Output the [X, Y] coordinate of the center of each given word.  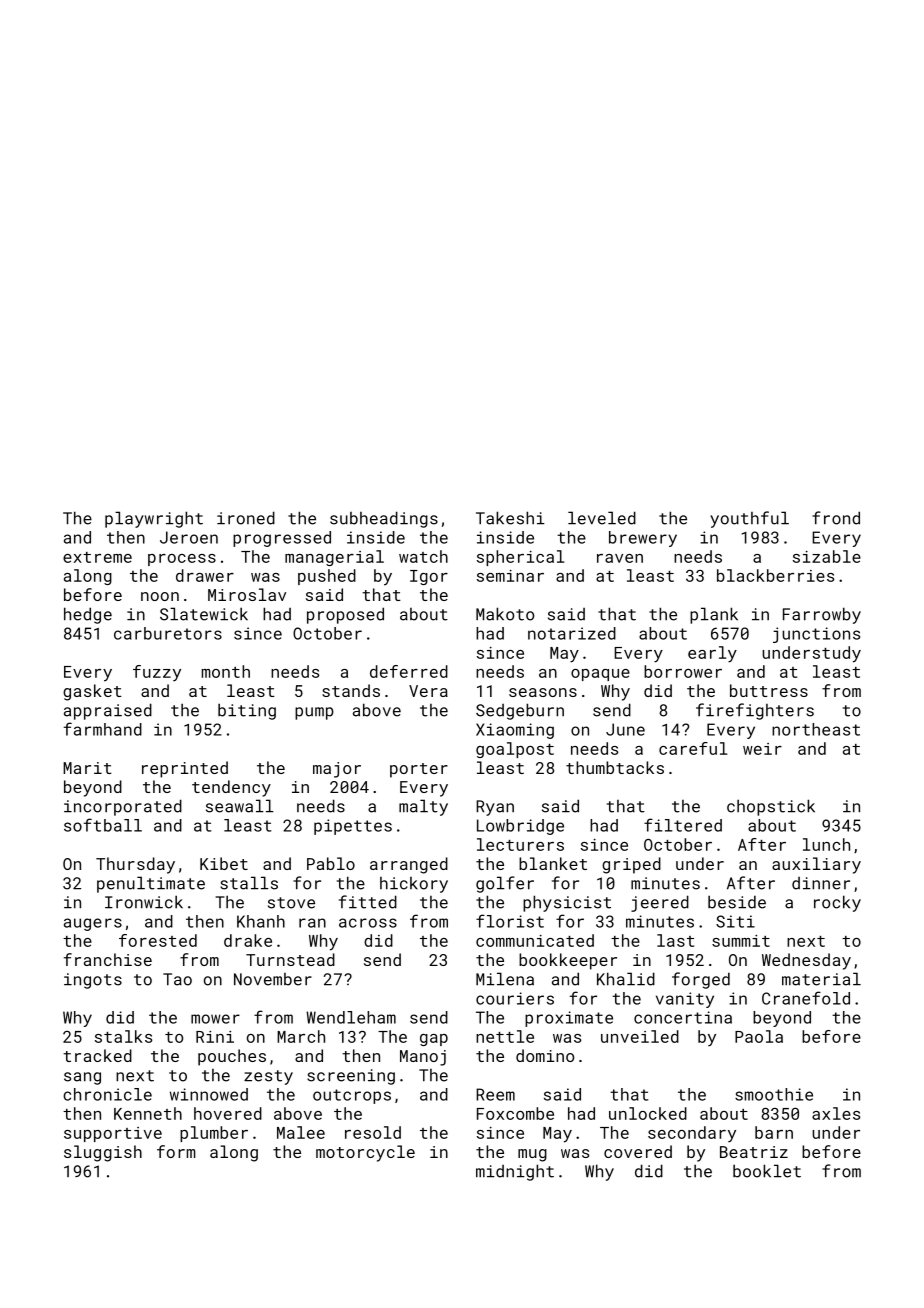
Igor [429, 577]
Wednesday [806, 961]
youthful [749, 519]
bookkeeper [568, 961]
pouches [232, 1057]
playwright [154, 519]
